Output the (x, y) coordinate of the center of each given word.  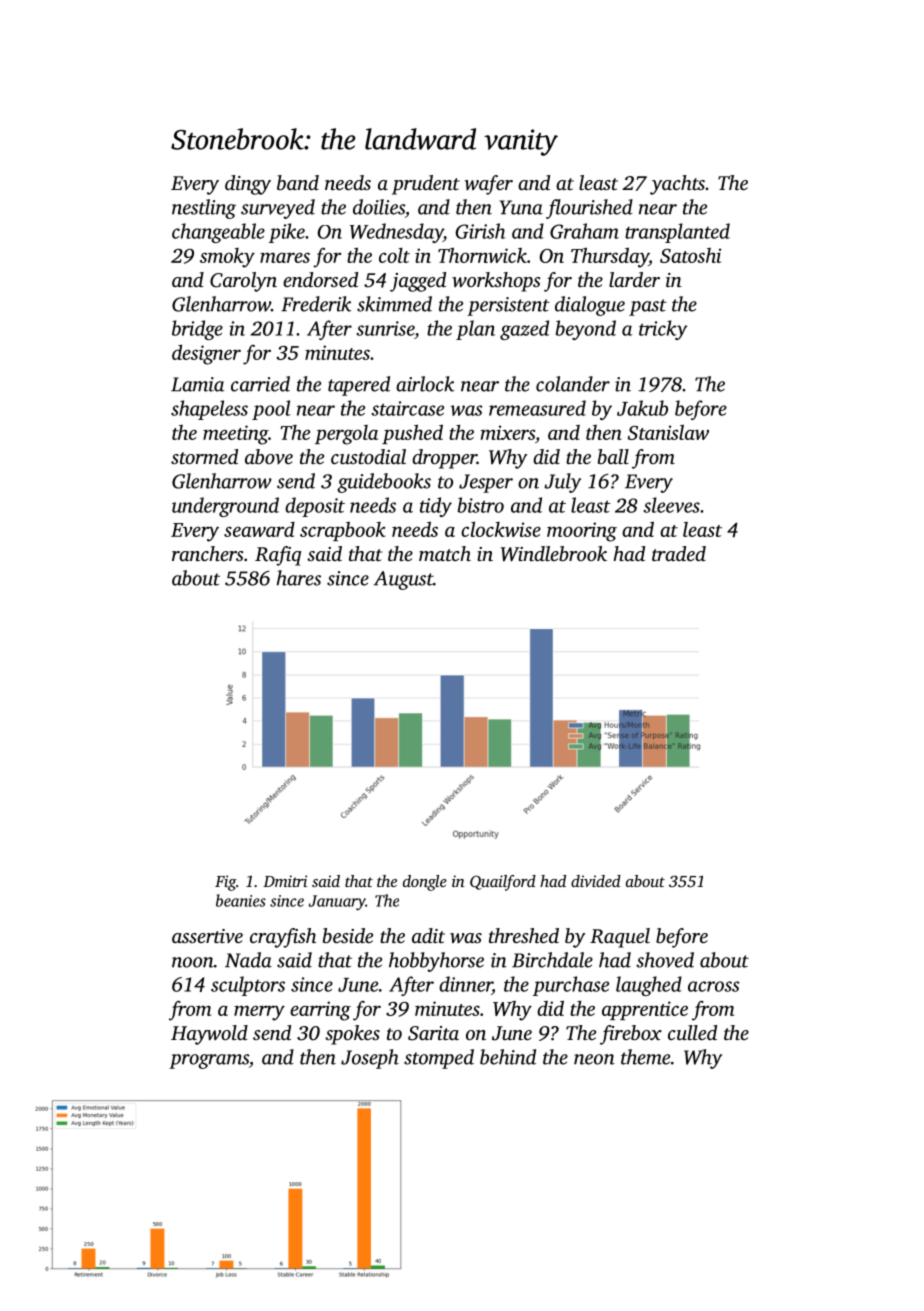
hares (299, 578)
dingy (248, 185)
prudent (426, 185)
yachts (677, 185)
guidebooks (384, 483)
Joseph (370, 1059)
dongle (425, 883)
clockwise (501, 529)
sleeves (671, 505)
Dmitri (285, 881)
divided (596, 881)
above (269, 456)
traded (679, 553)
